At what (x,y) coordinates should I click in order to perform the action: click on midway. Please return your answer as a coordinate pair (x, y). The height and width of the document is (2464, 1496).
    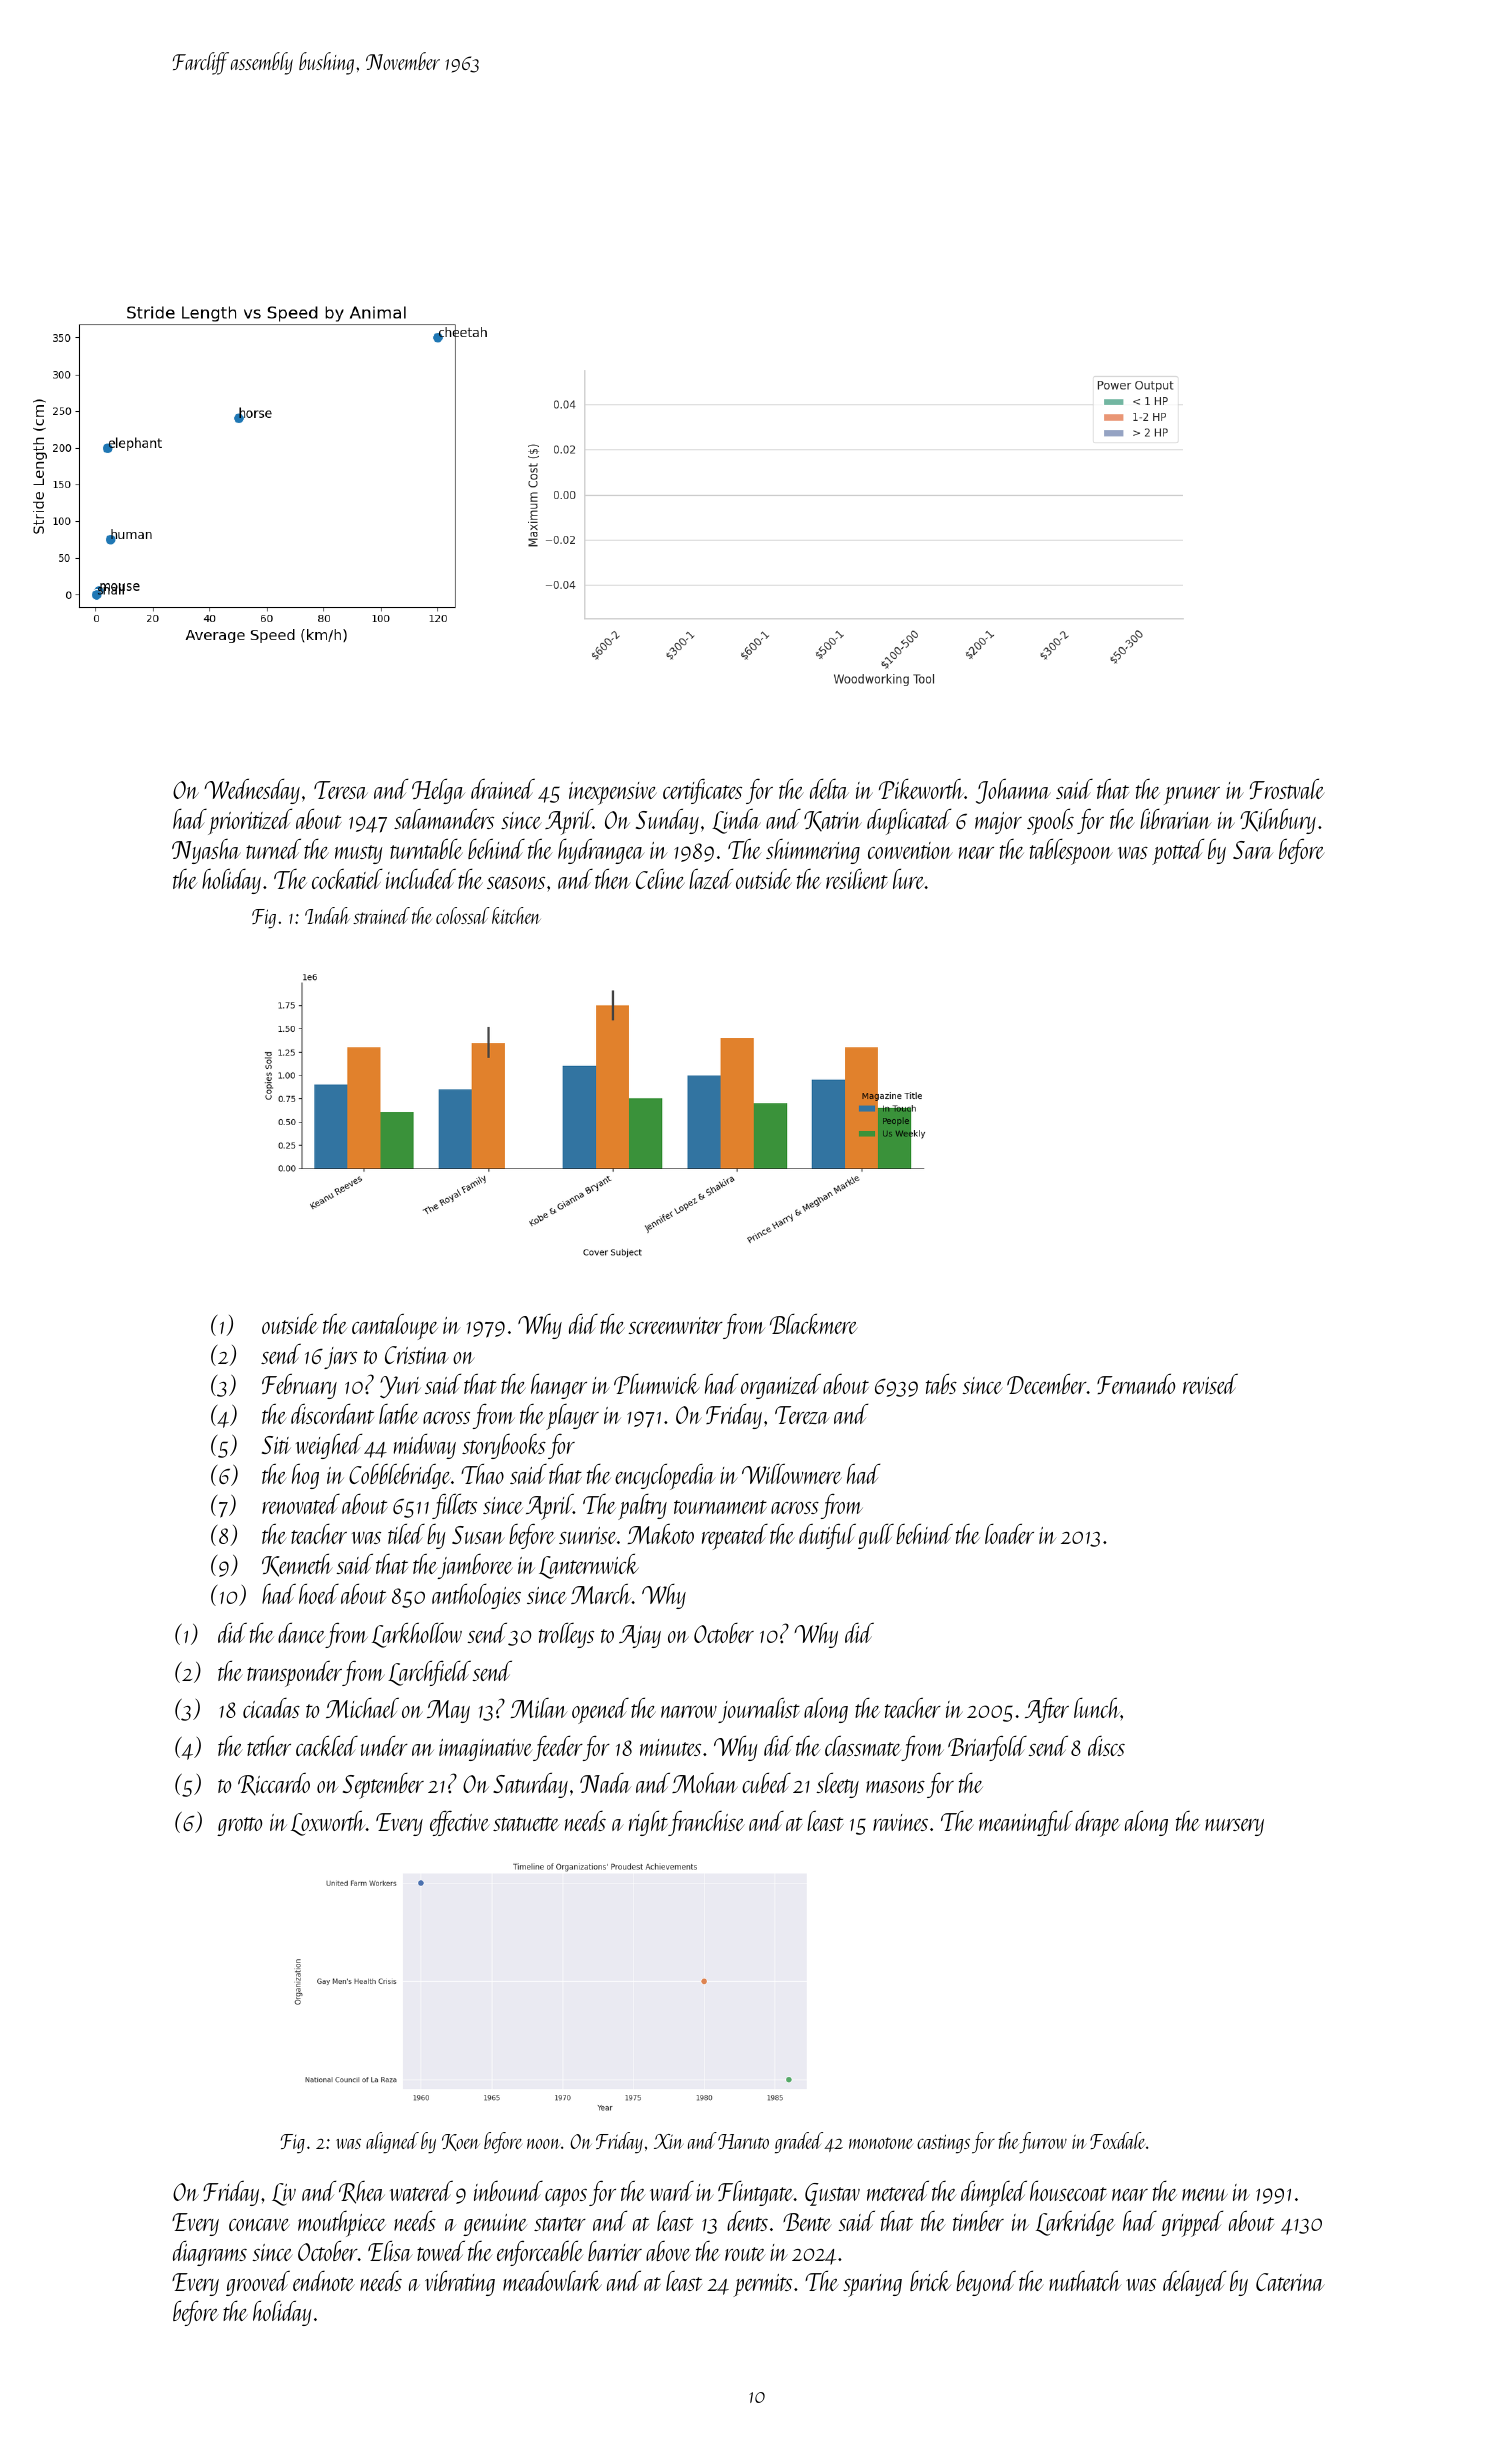
    Looking at the image, I should click on (425, 1446).
